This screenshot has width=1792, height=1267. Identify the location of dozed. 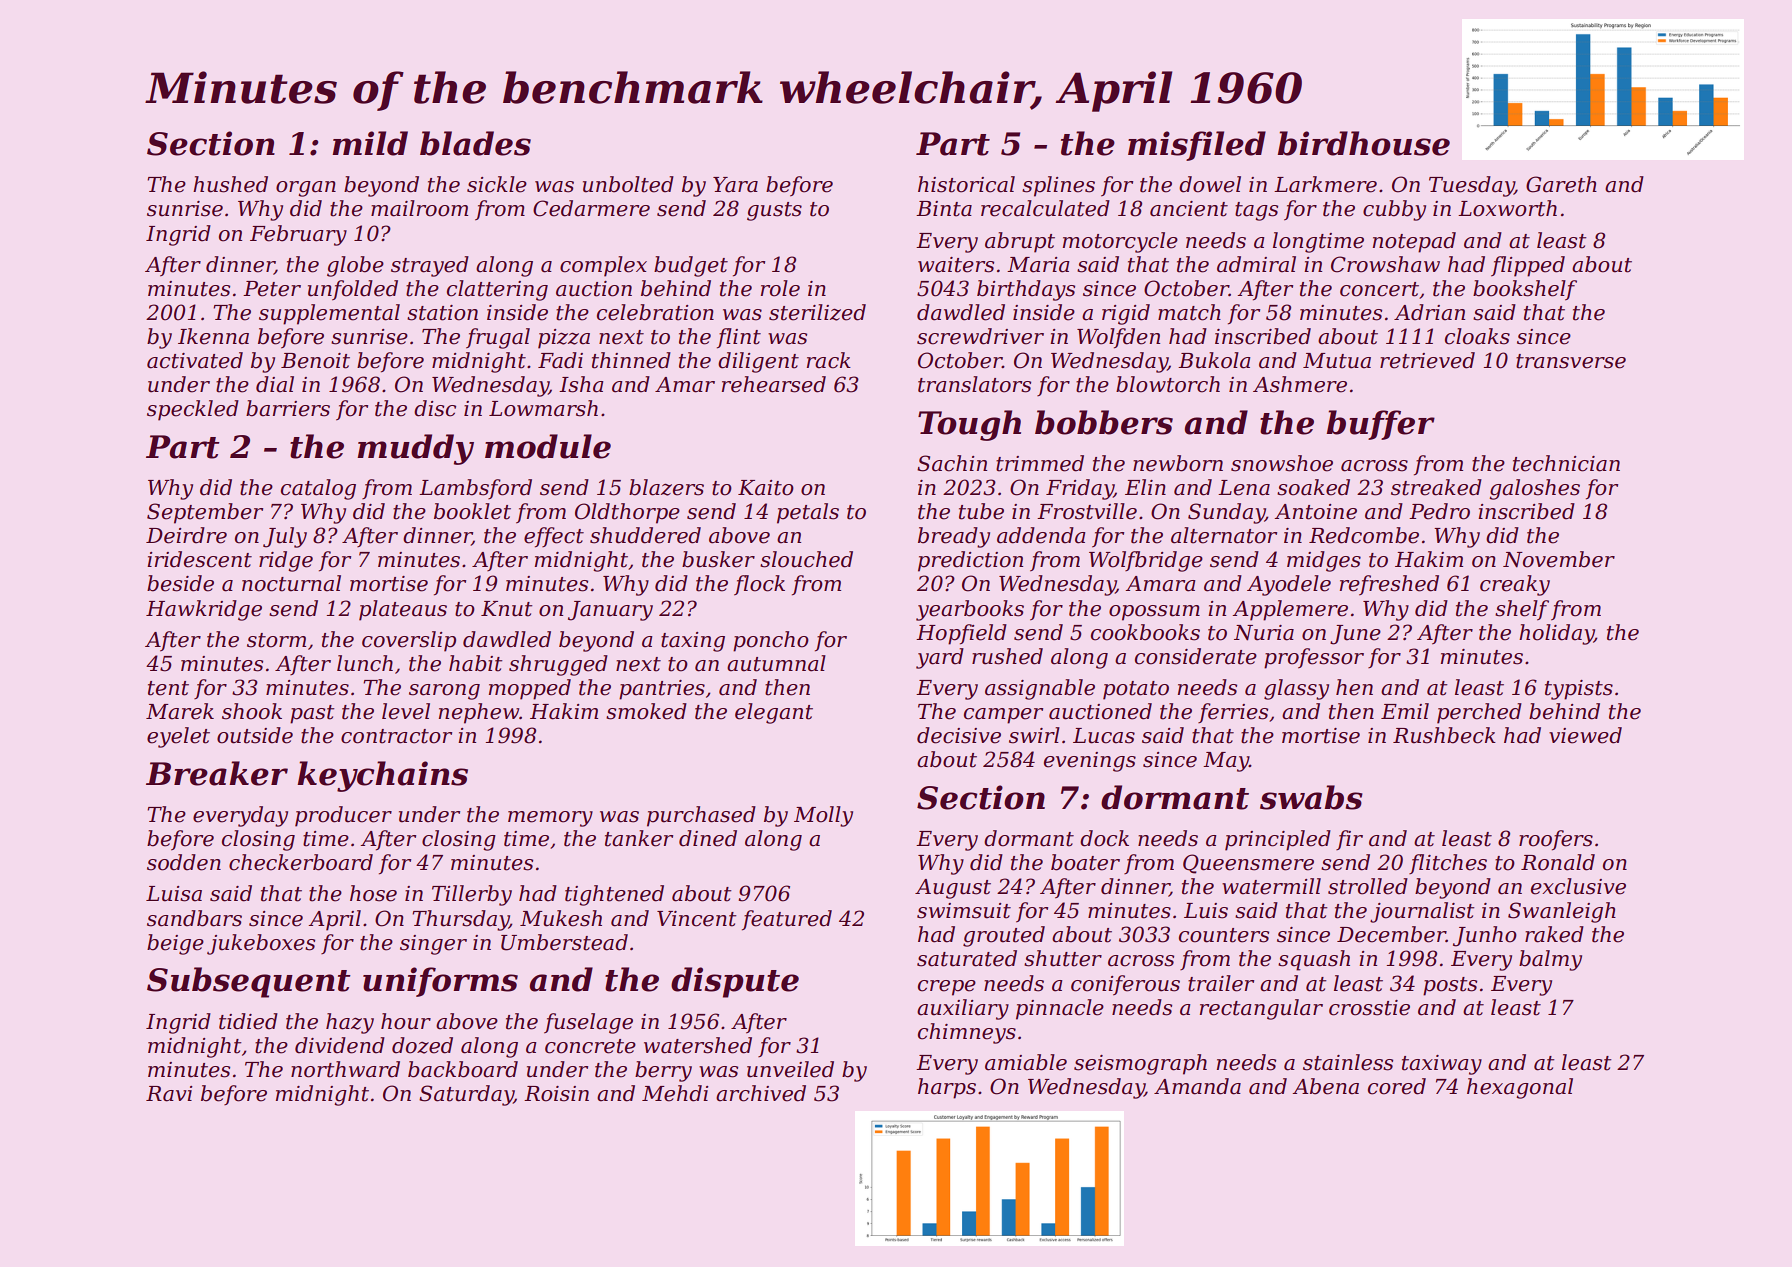
(422, 1045).
